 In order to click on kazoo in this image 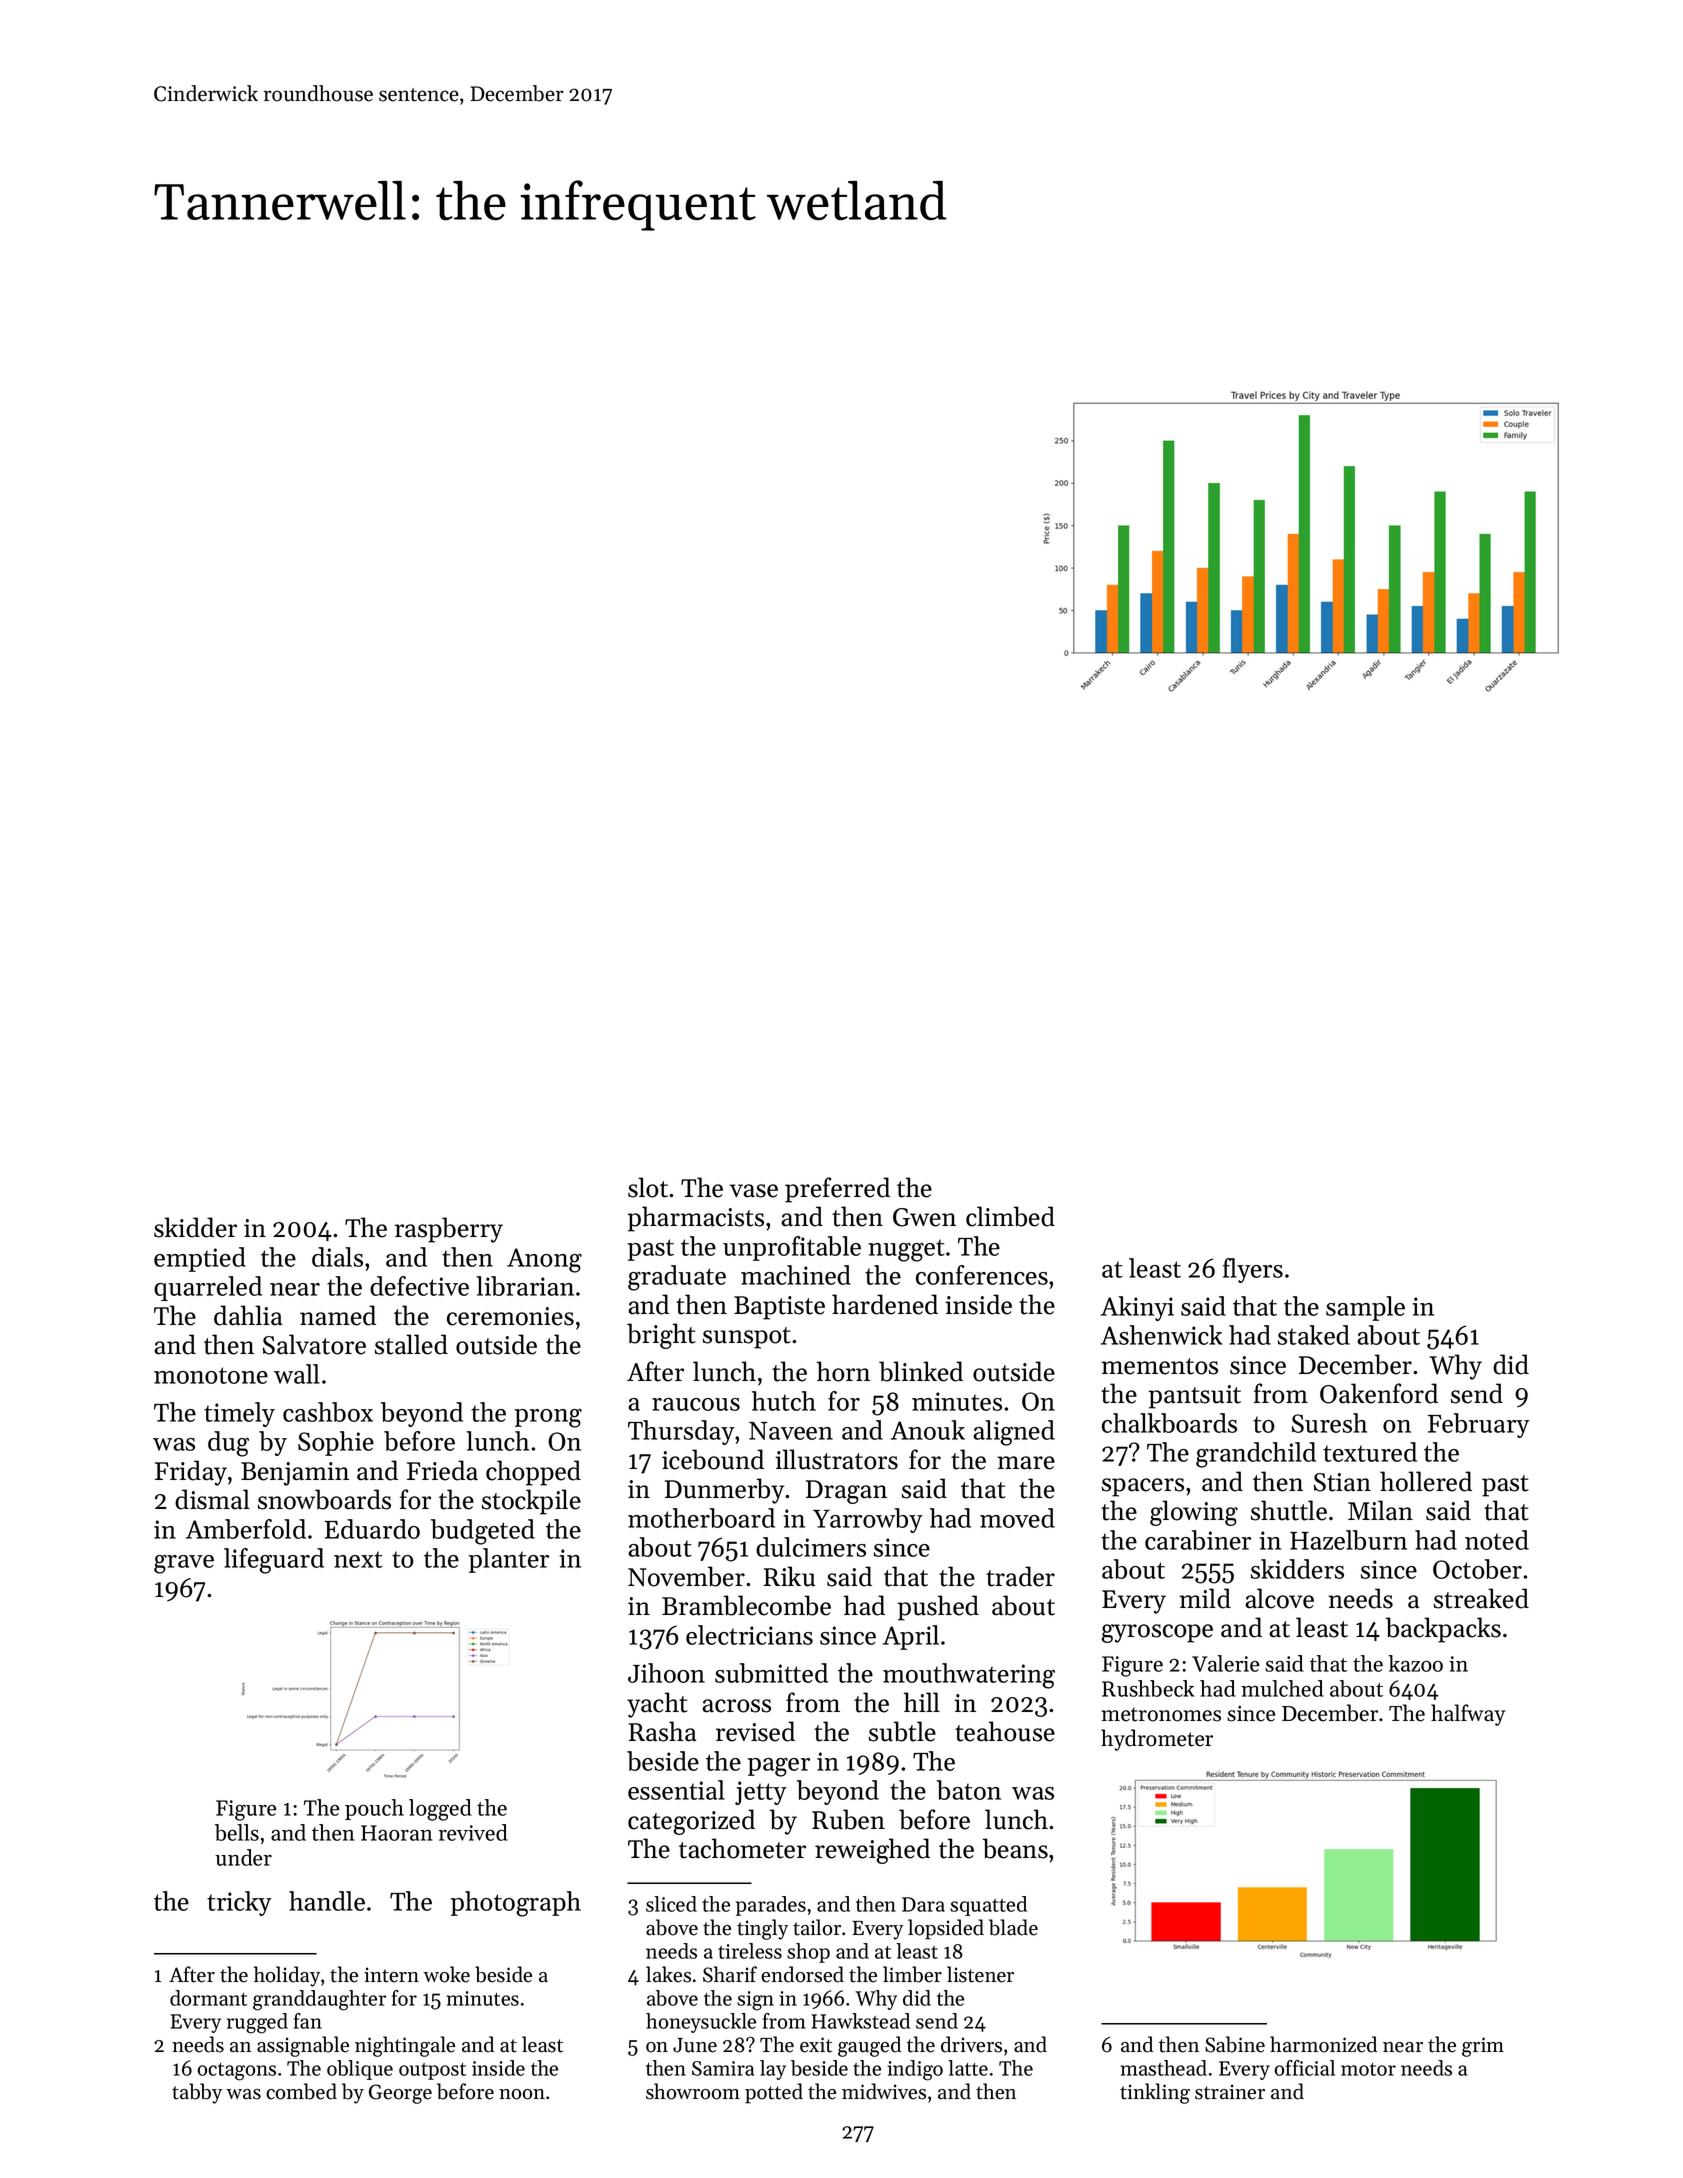, I will do `click(1415, 1663)`.
